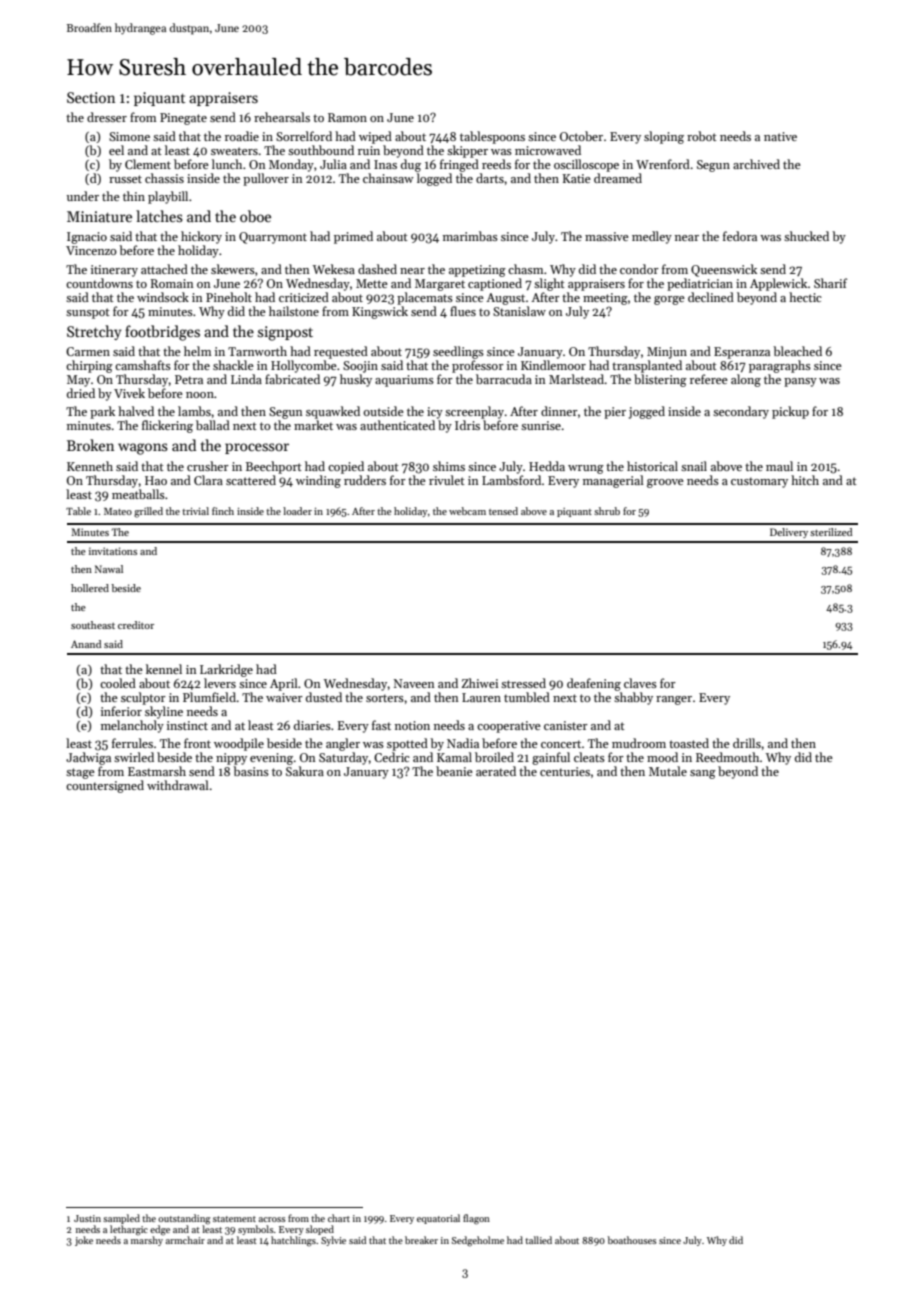 The width and height of the document is (924, 1308). I want to click on equatorial, so click(438, 1219).
